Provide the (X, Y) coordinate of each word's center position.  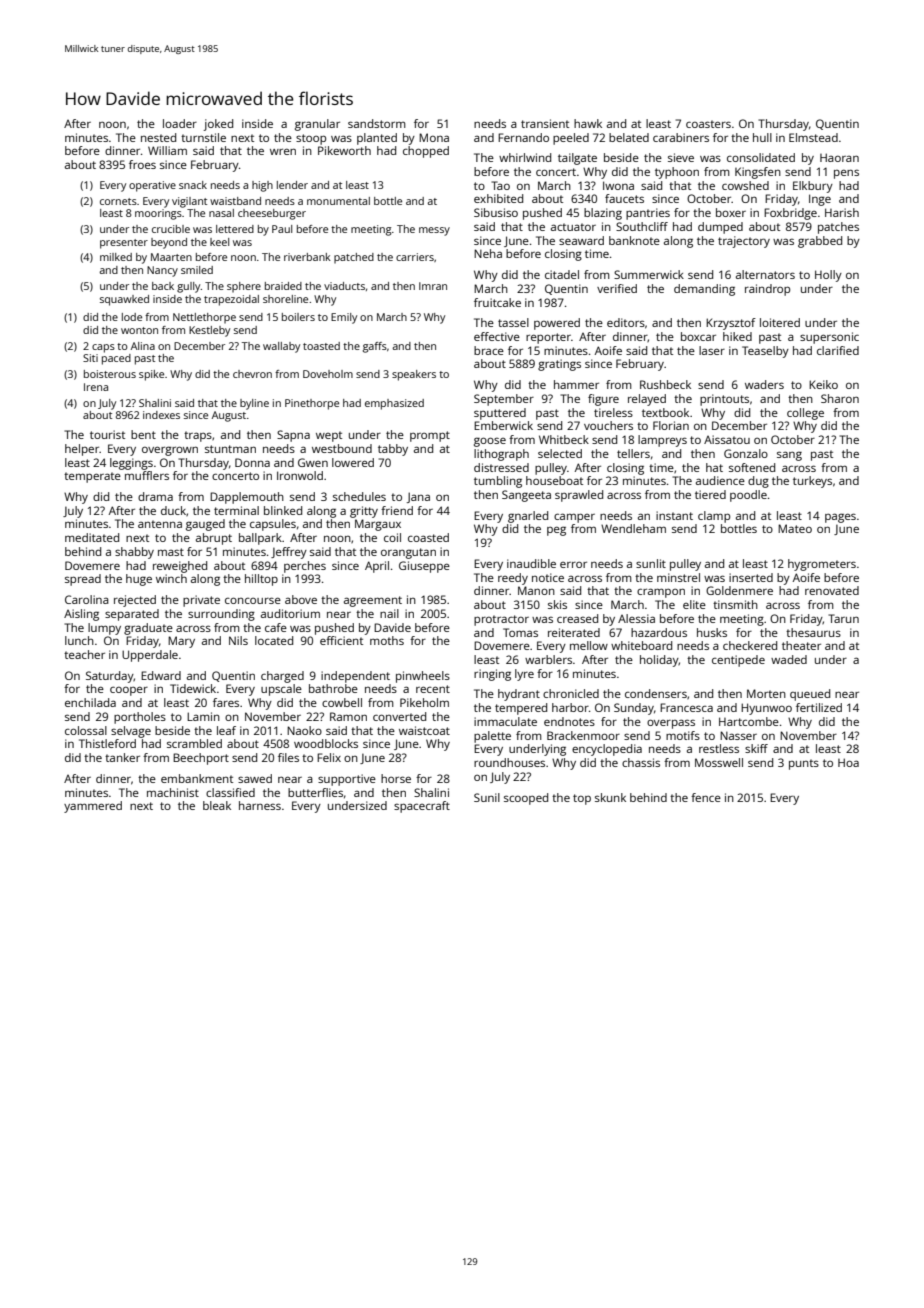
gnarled (528, 517)
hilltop (261, 580)
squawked (124, 300)
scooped (526, 799)
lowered (353, 462)
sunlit (651, 563)
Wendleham (633, 528)
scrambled (194, 743)
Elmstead (813, 137)
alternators (765, 274)
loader (180, 123)
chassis (641, 762)
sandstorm (377, 123)
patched (354, 258)
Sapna (293, 436)
